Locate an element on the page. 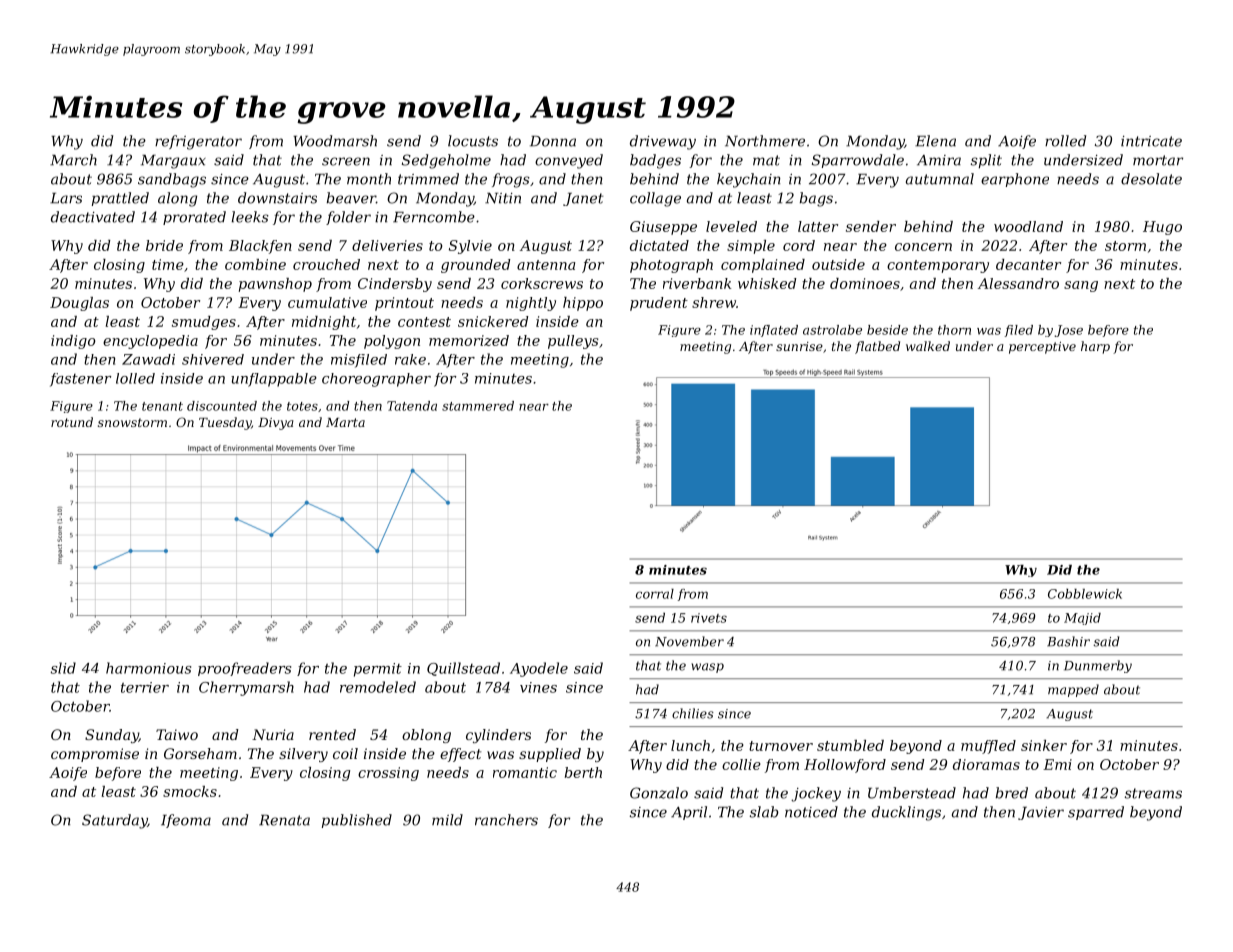  Elena is located at coordinates (935, 141).
